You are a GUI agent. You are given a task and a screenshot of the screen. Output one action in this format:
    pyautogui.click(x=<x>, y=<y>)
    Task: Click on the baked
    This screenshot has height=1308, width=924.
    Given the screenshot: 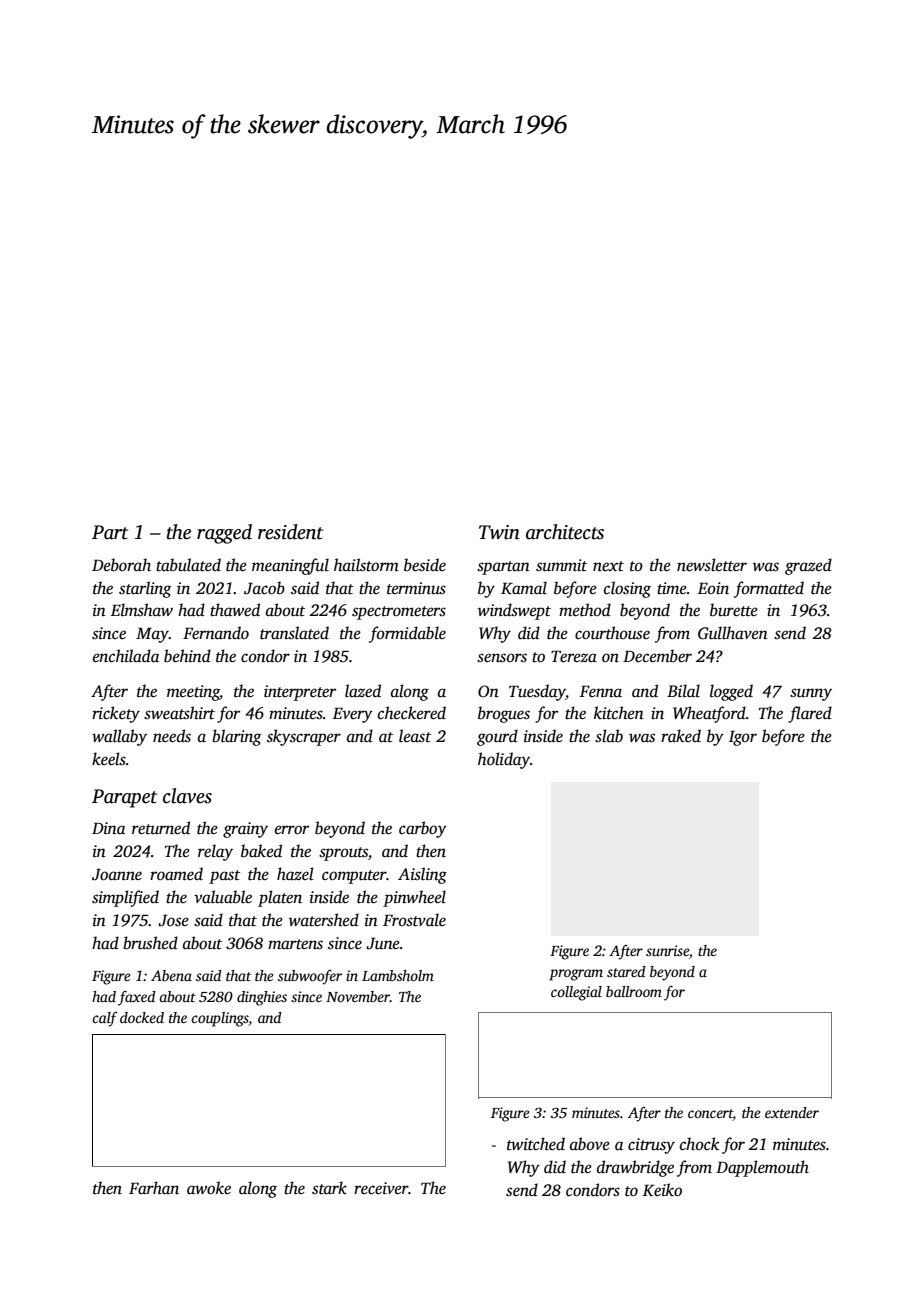 What is the action you would take?
    pyautogui.click(x=261, y=851)
